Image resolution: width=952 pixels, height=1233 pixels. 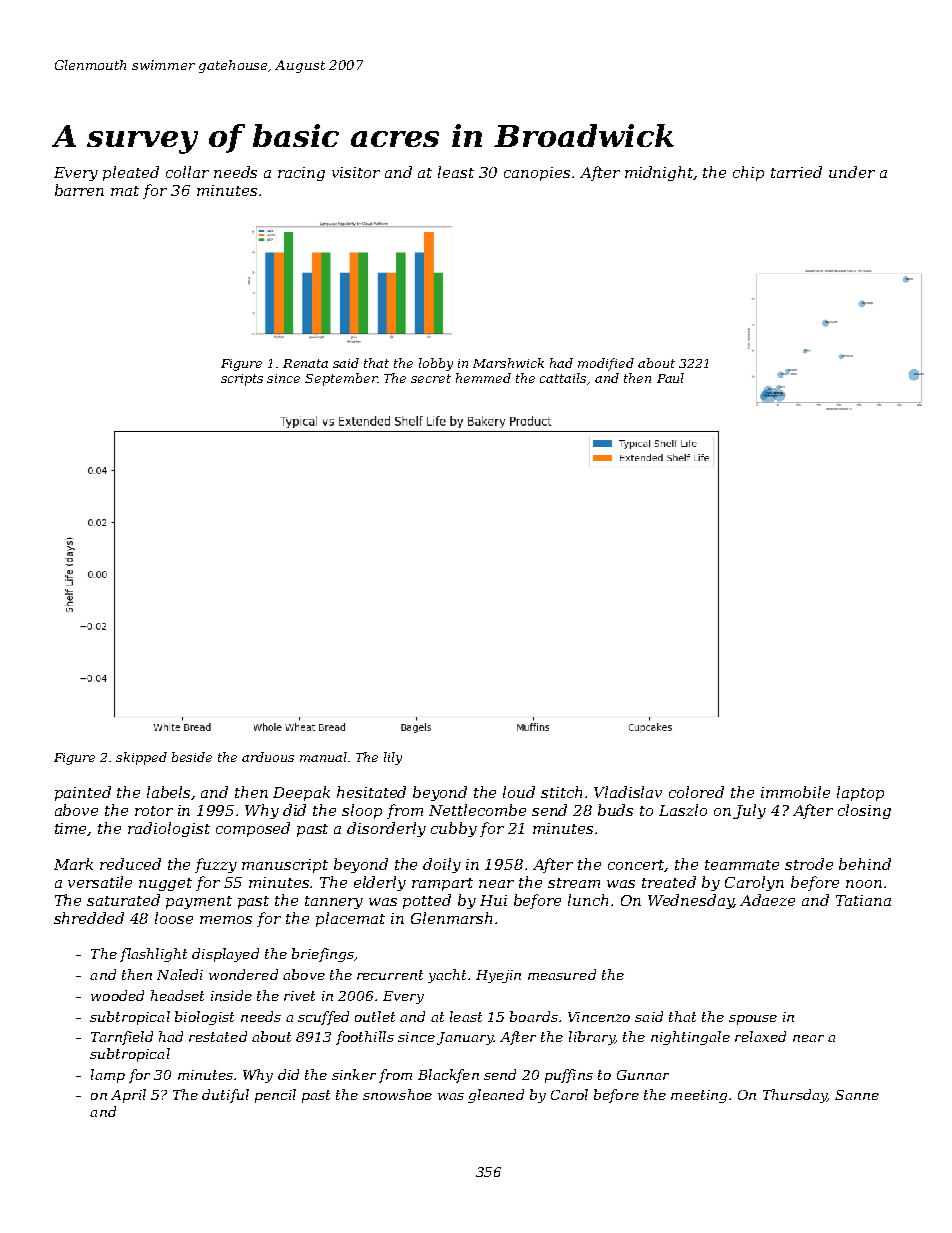 I want to click on lamp, so click(x=108, y=1076).
